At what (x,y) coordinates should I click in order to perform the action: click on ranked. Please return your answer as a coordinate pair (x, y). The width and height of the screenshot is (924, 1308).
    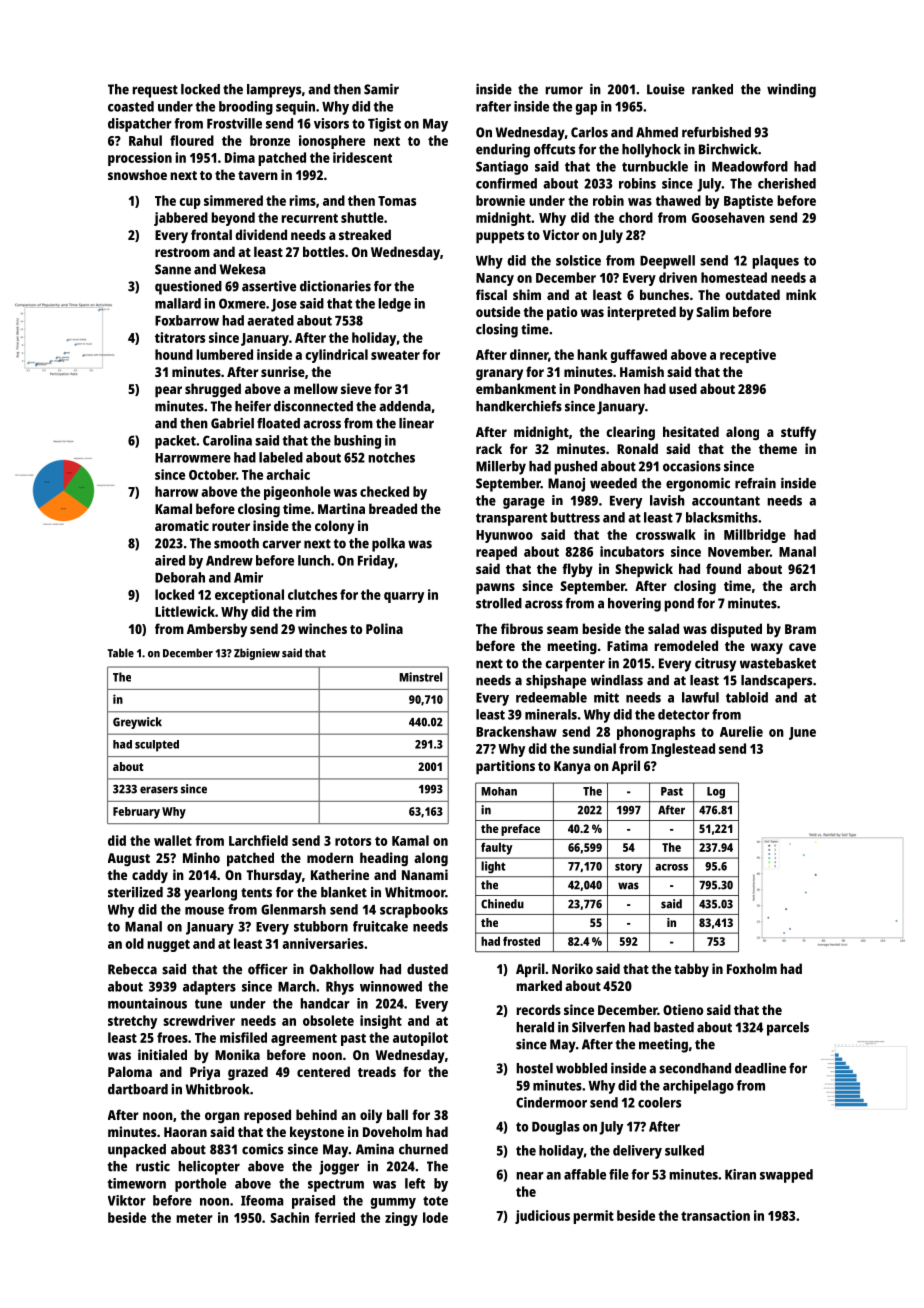
    Looking at the image, I should click on (712, 89).
